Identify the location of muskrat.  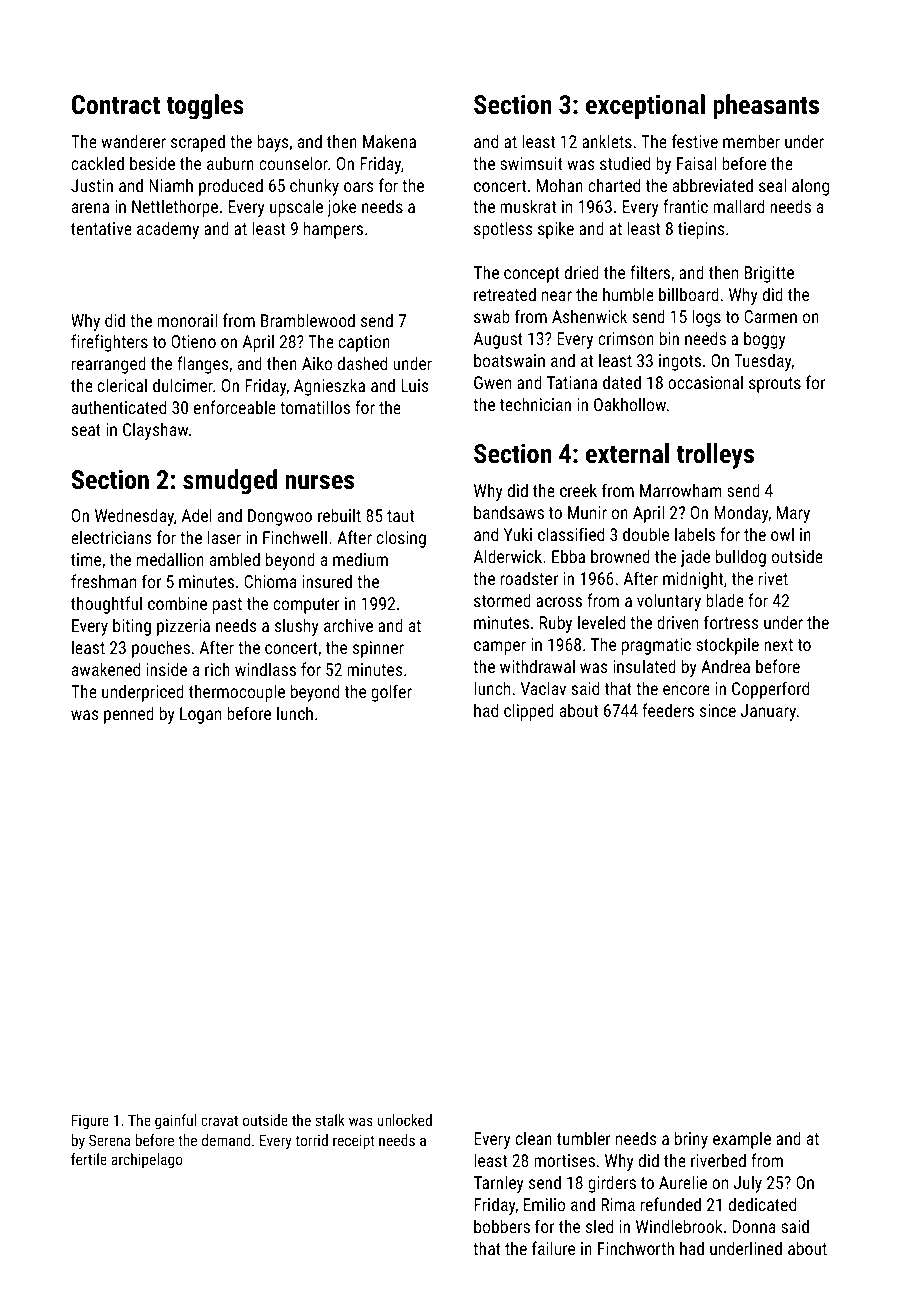
(528, 206).
